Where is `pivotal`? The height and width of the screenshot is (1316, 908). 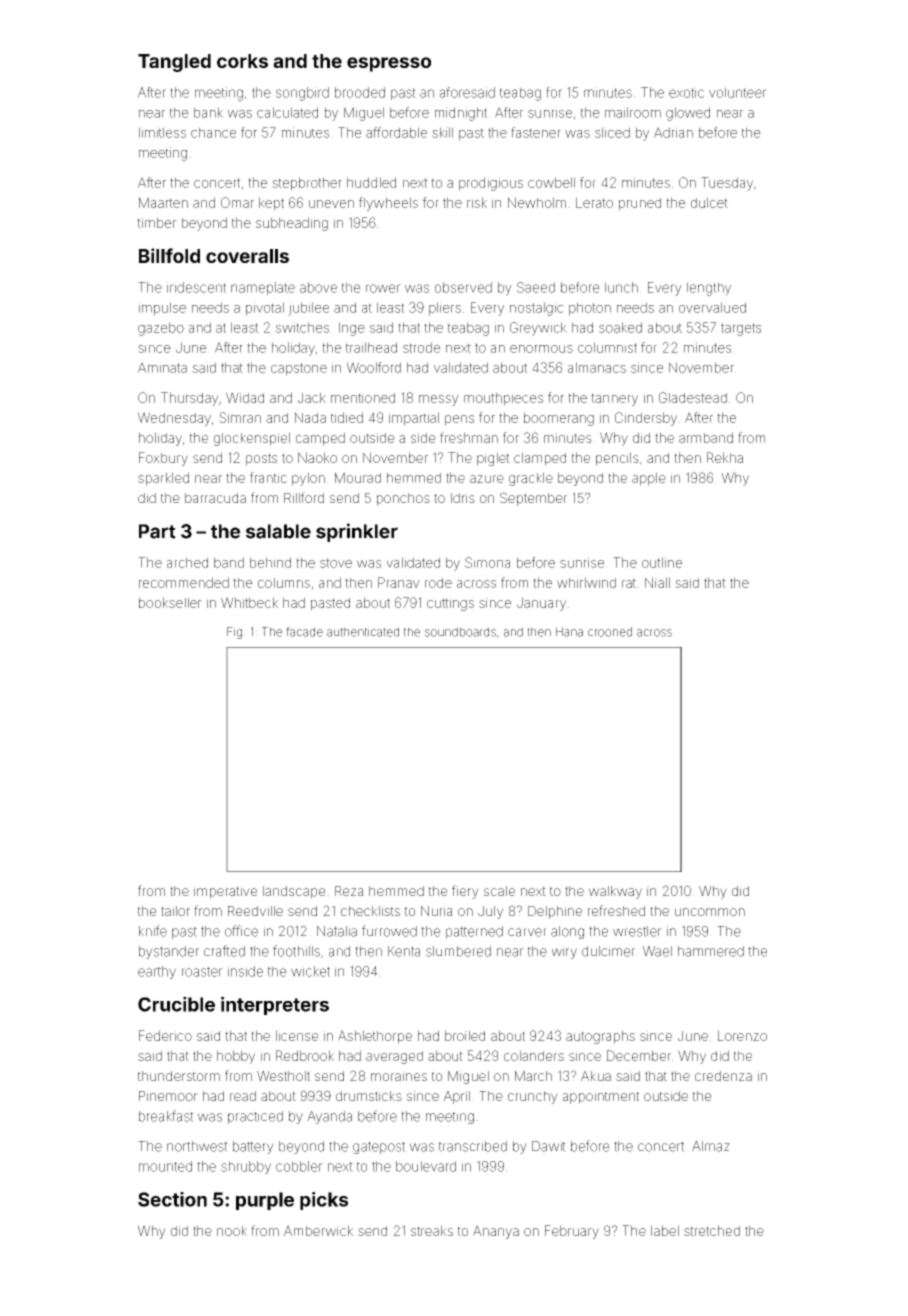 pivotal is located at coordinates (265, 309).
